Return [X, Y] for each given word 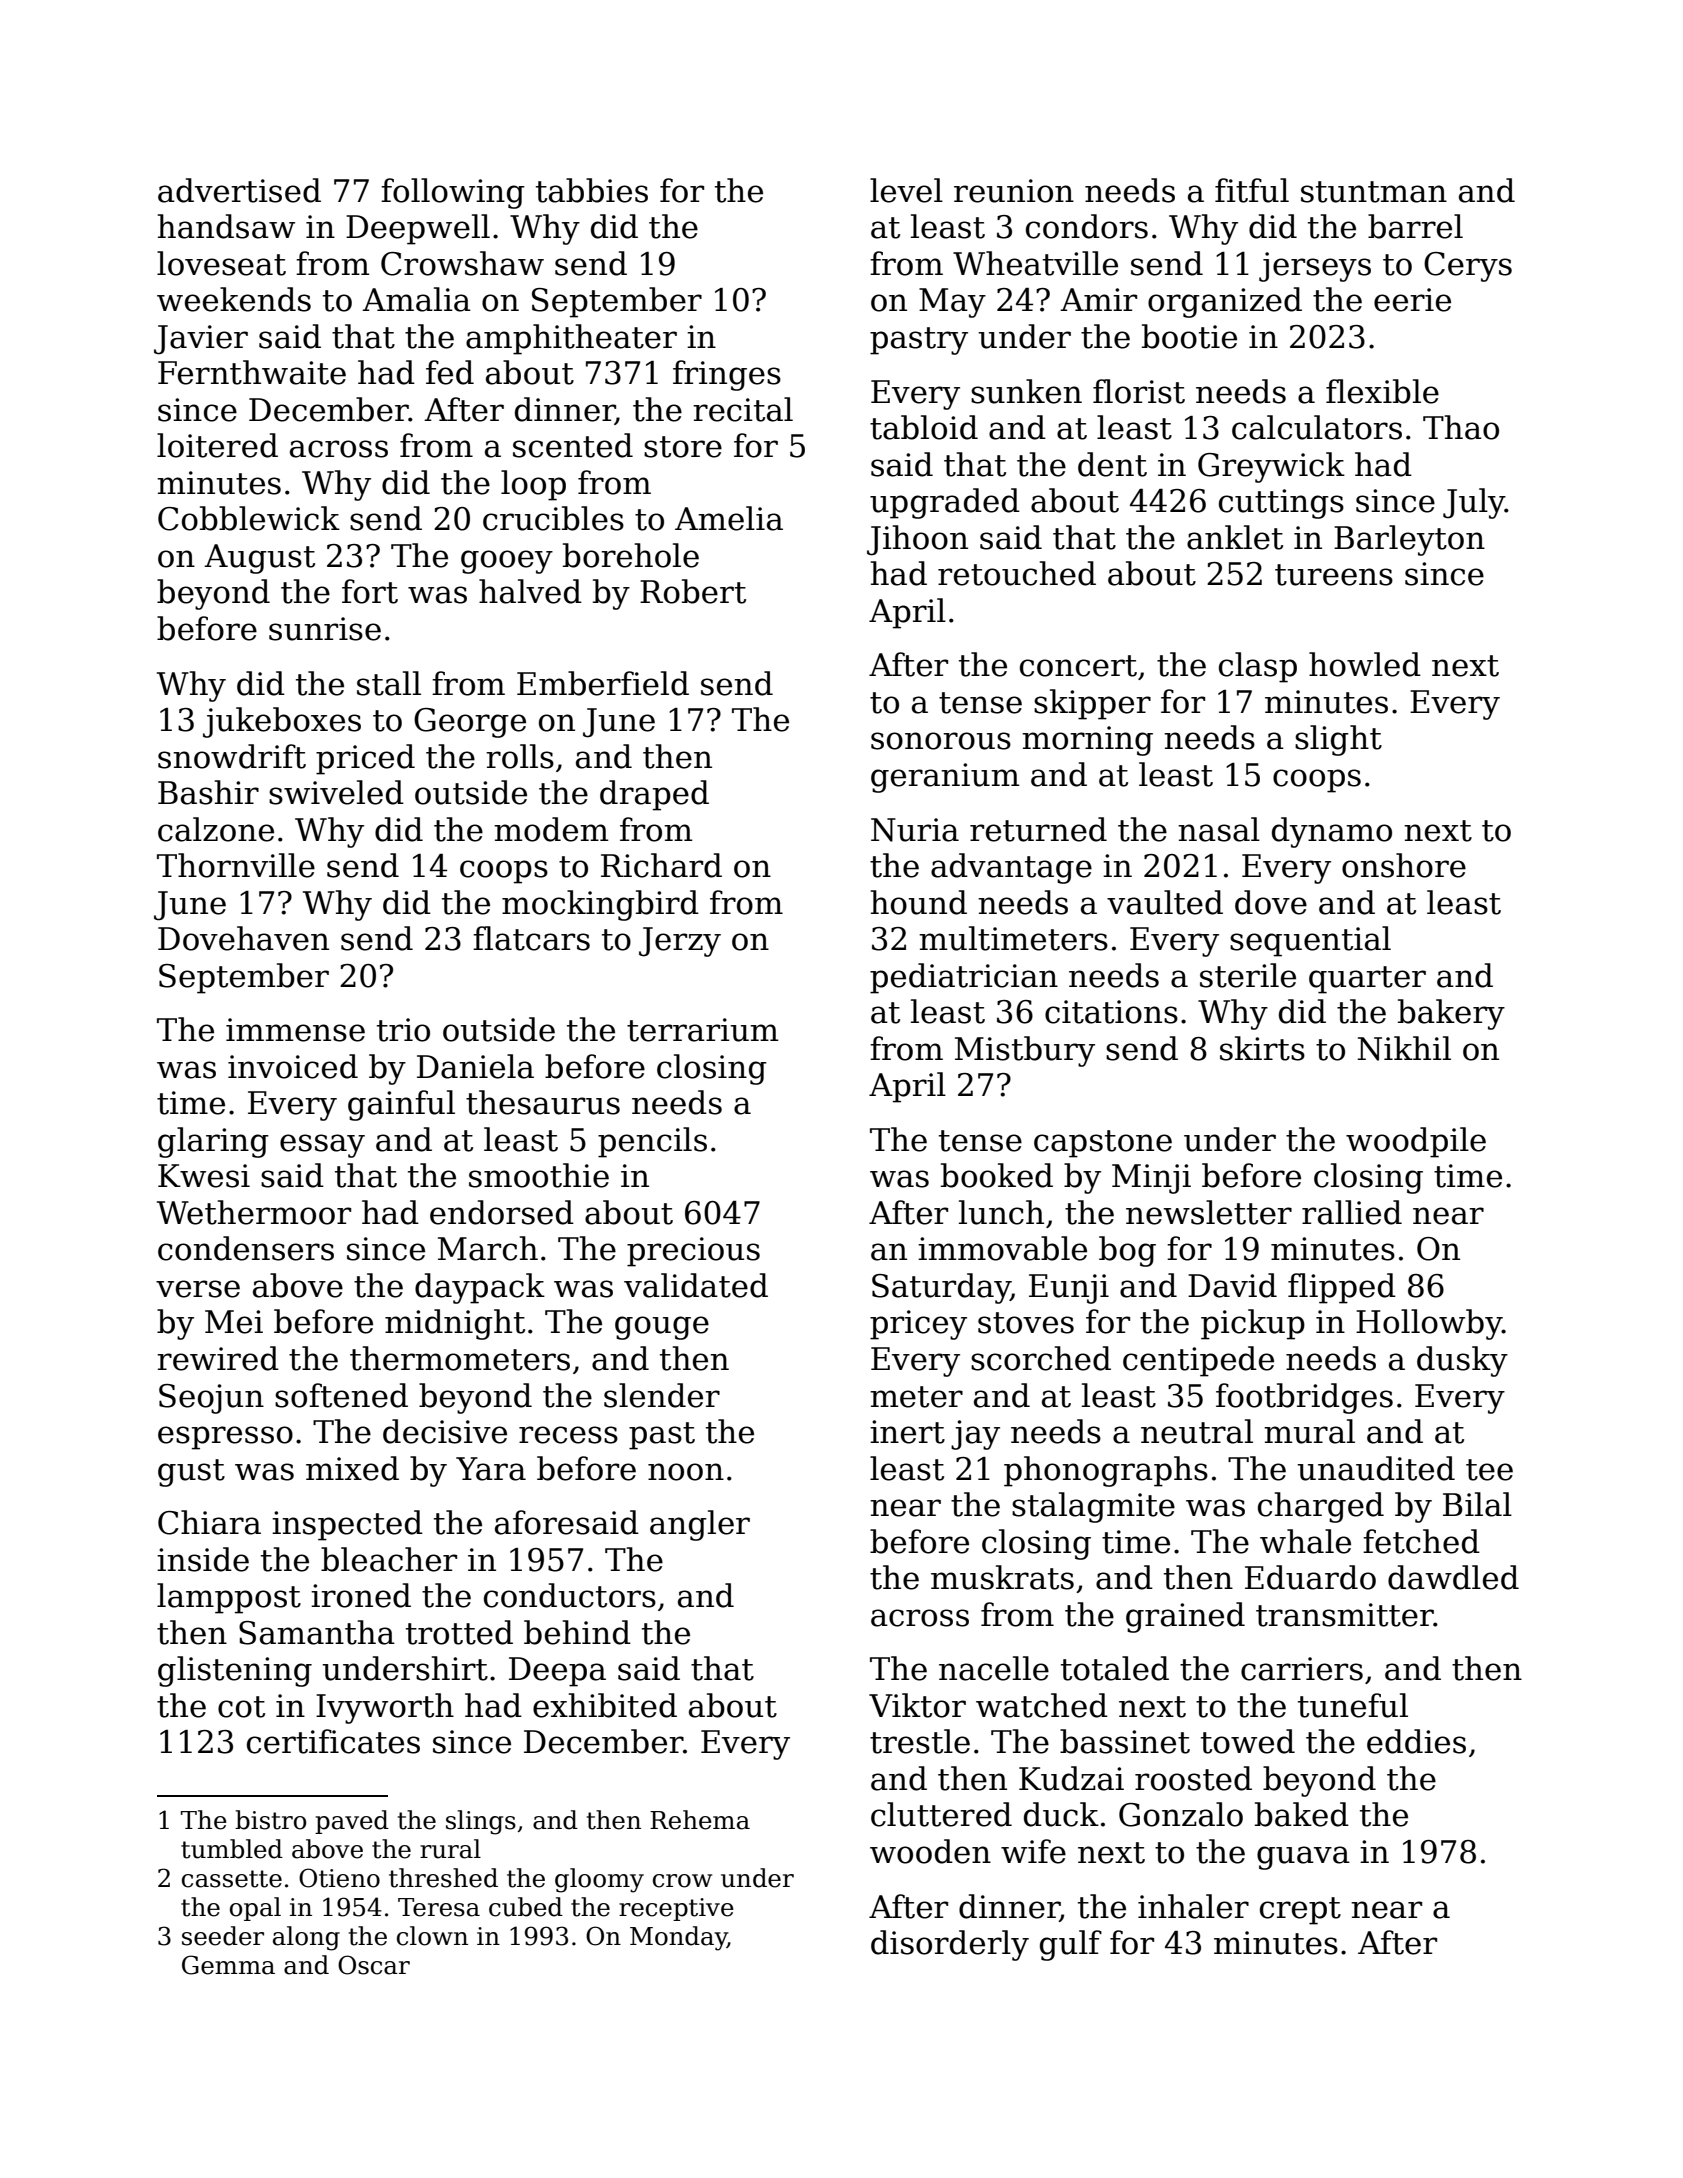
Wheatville [1035, 263]
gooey [507, 562]
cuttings [1281, 504]
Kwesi [204, 1176]
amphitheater [571, 339]
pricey [918, 1325]
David [1232, 1285]
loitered [217, 445]
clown [432, 1936]
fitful [1252, 190]
